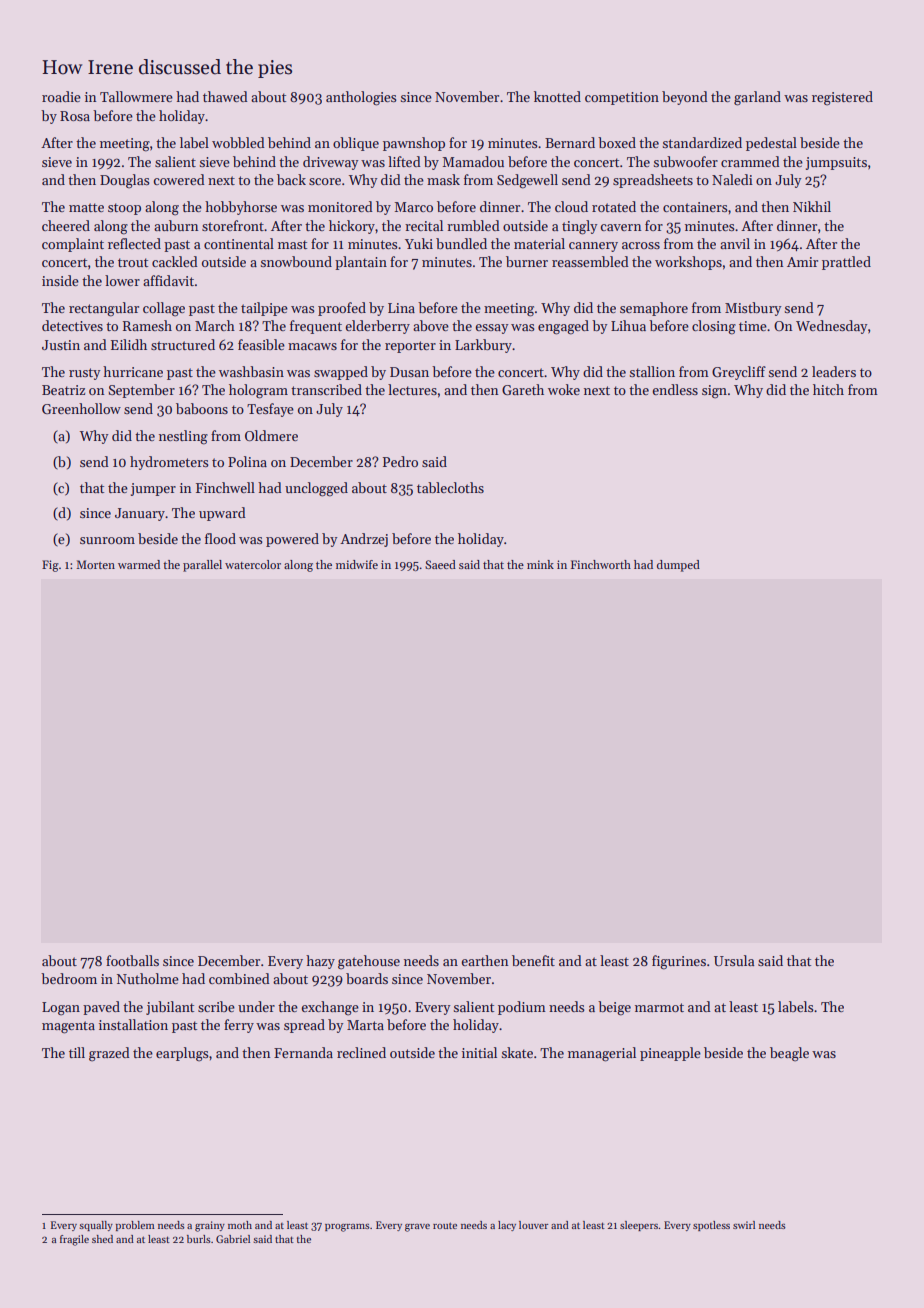  What do you see at coordinates (81, 408) in the document?
I see `Greenhollow` at bounding box center [81, 408].
